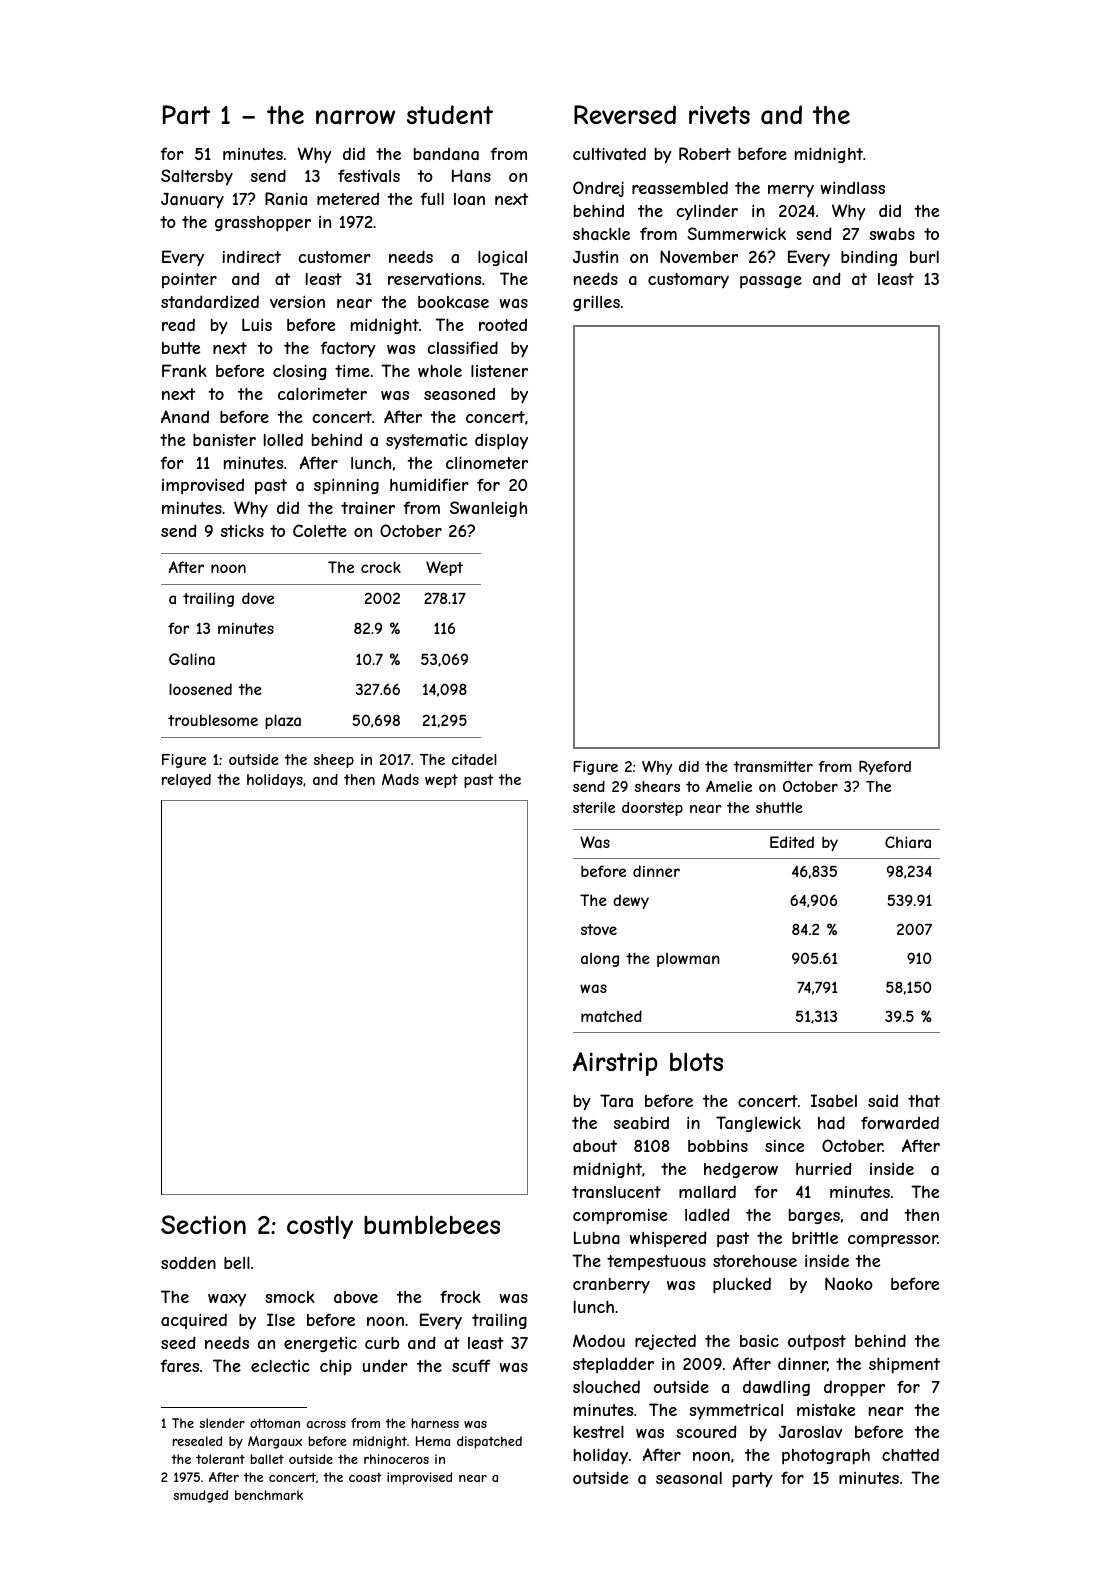 The height and width of the image is (1595, 1101). What do you see at coordinates (365, 1477) in the image?
I see `coast` at bounding box center [365, 1477].
